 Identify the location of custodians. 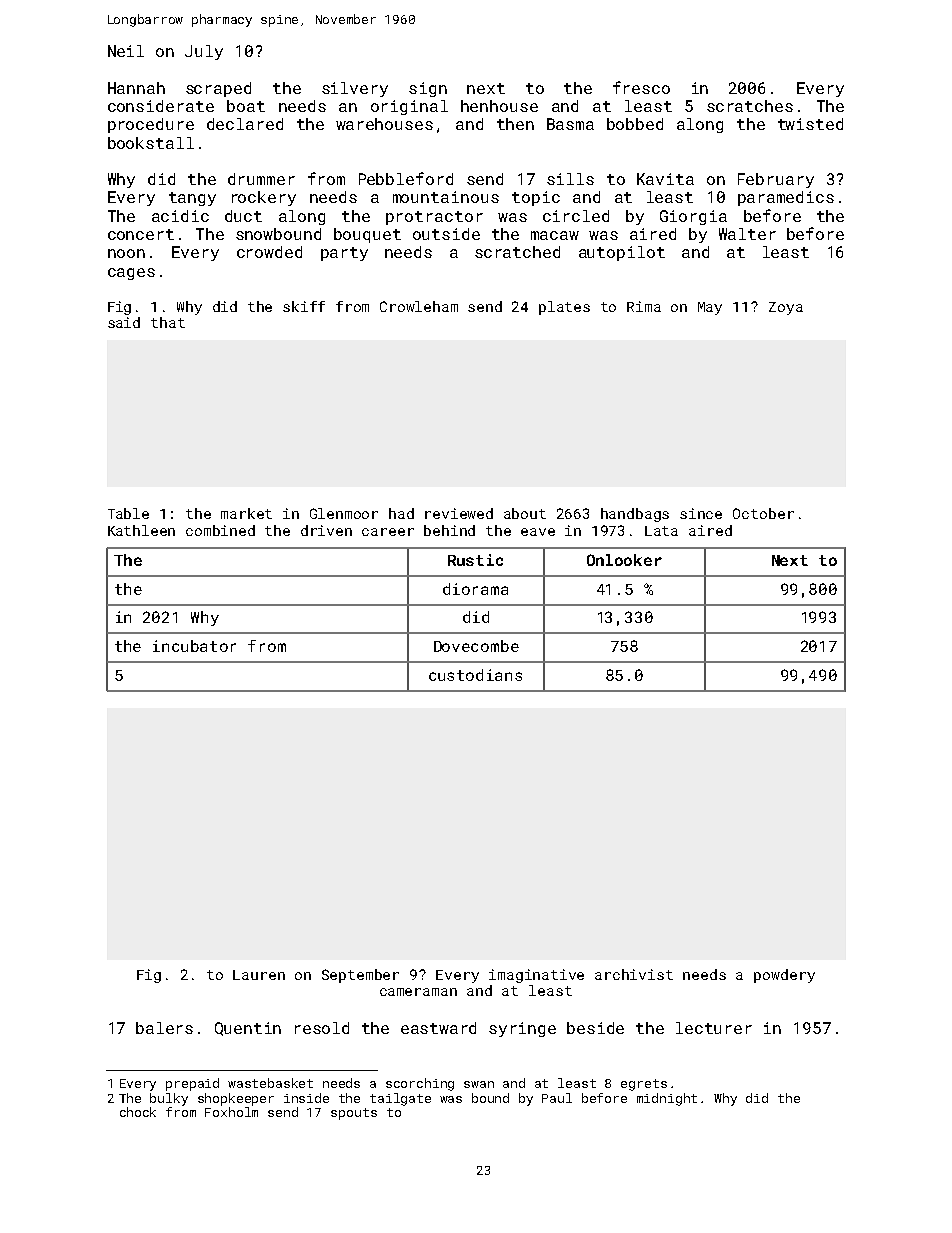
(475, 675).
